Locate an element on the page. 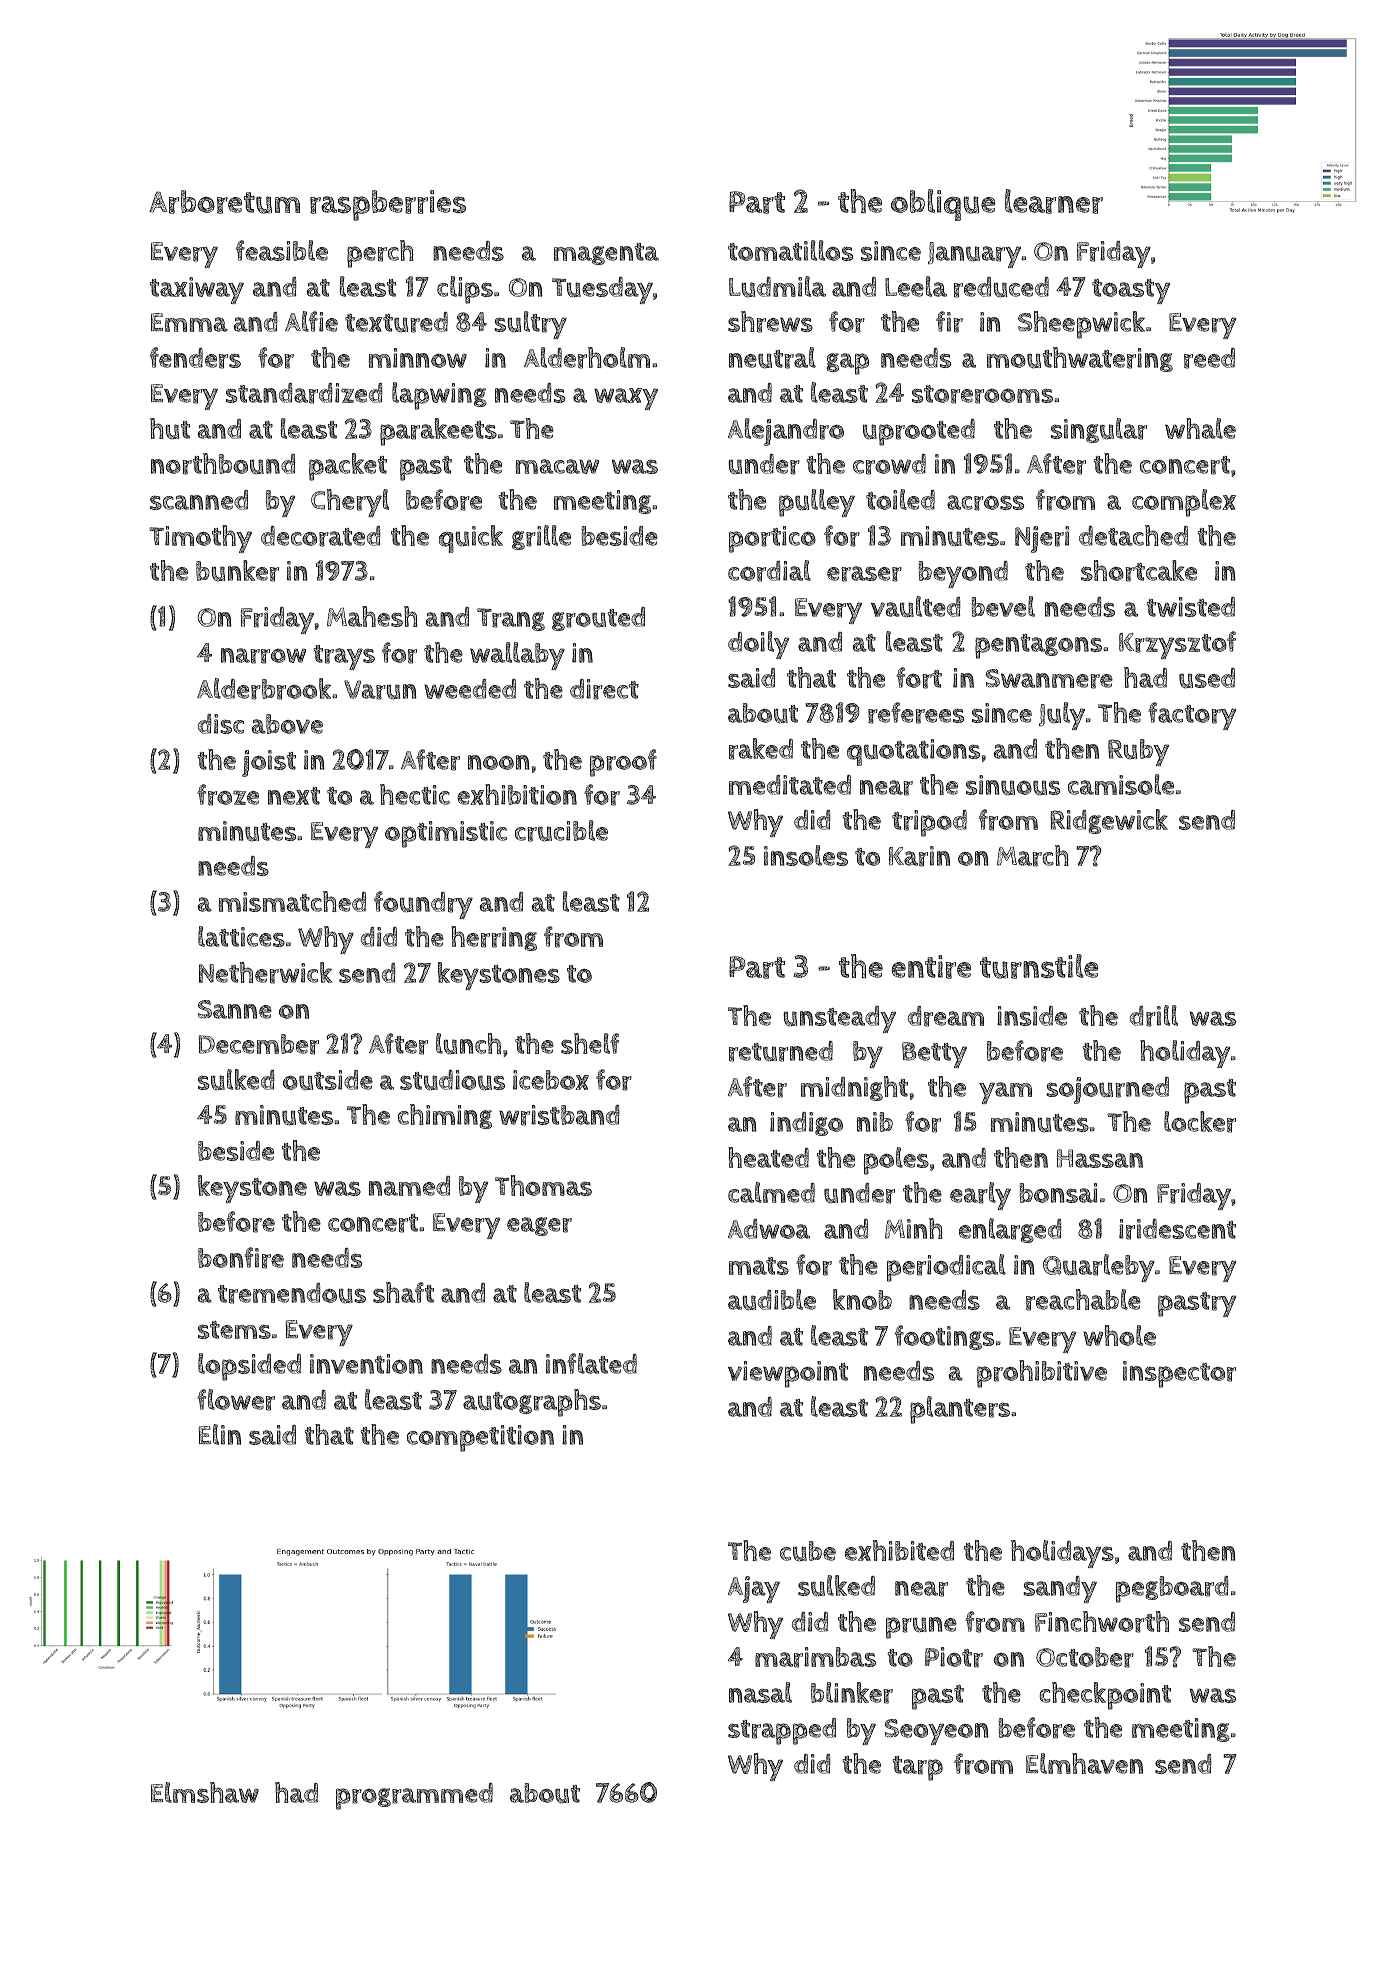 The width and height of the page is (1386, 1969). disc is located at coordinates (221, 724).
